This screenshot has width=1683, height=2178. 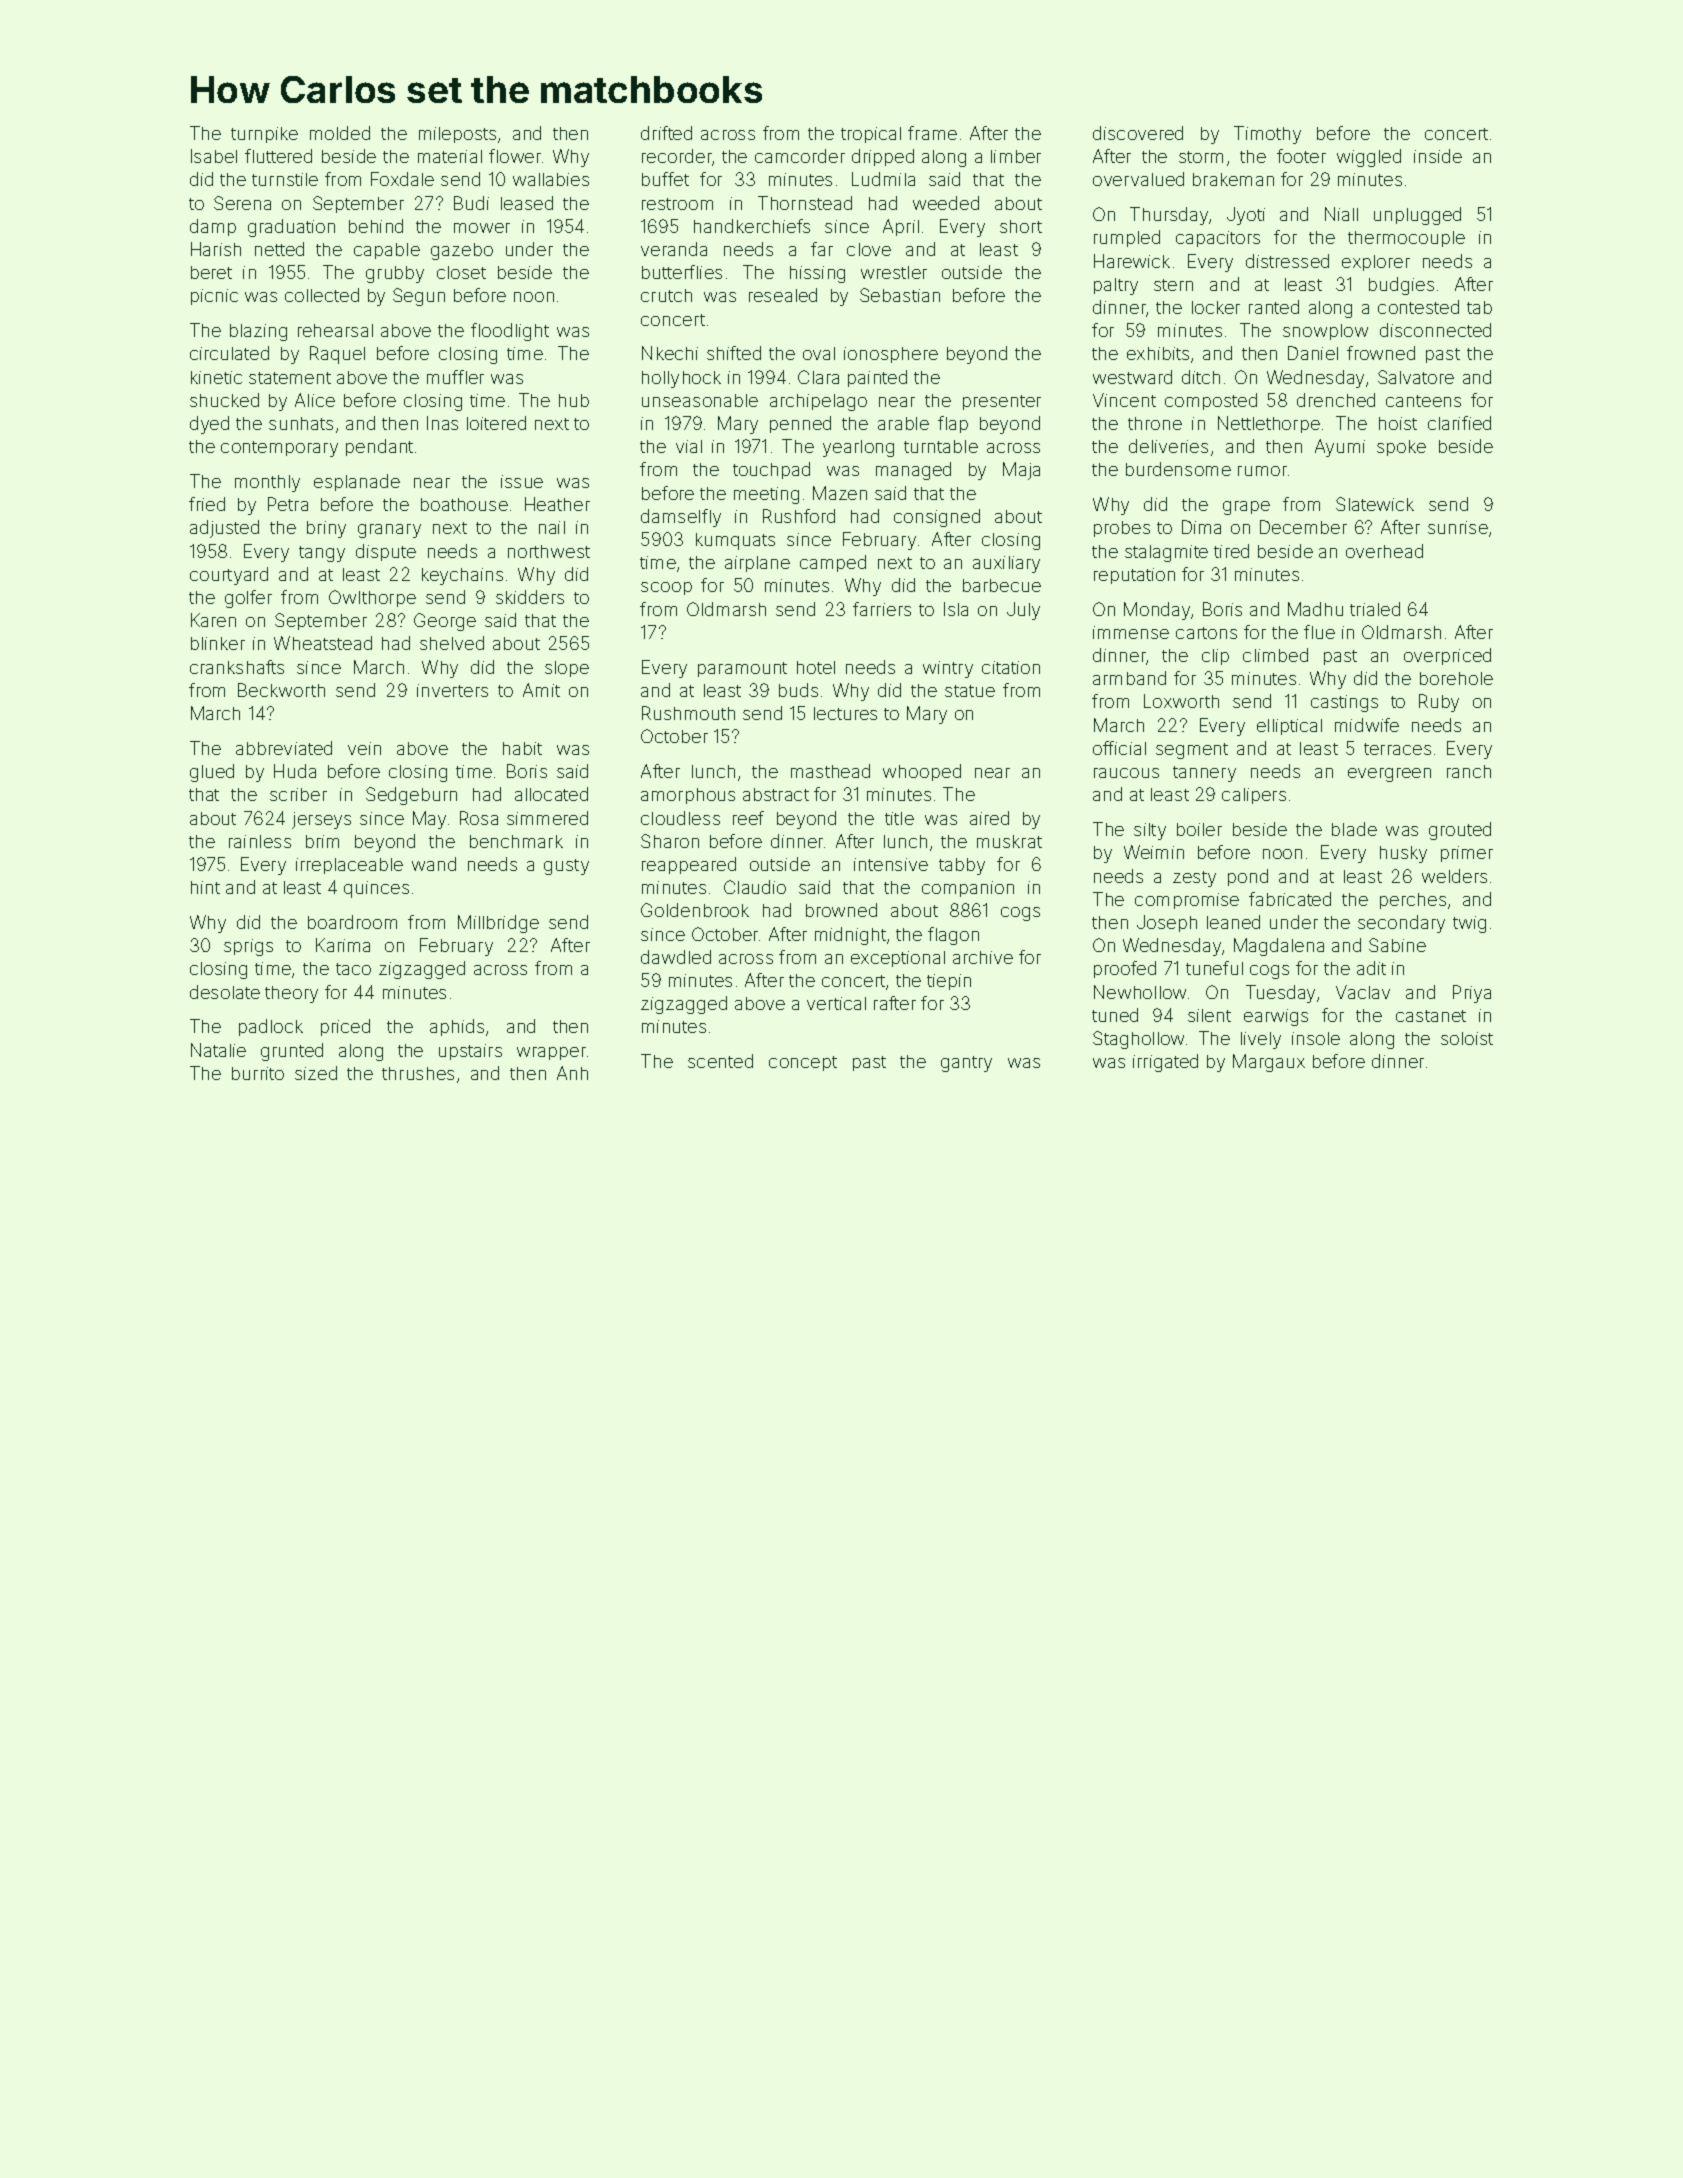 I want to click on molded, so click(x=340, y=133).
